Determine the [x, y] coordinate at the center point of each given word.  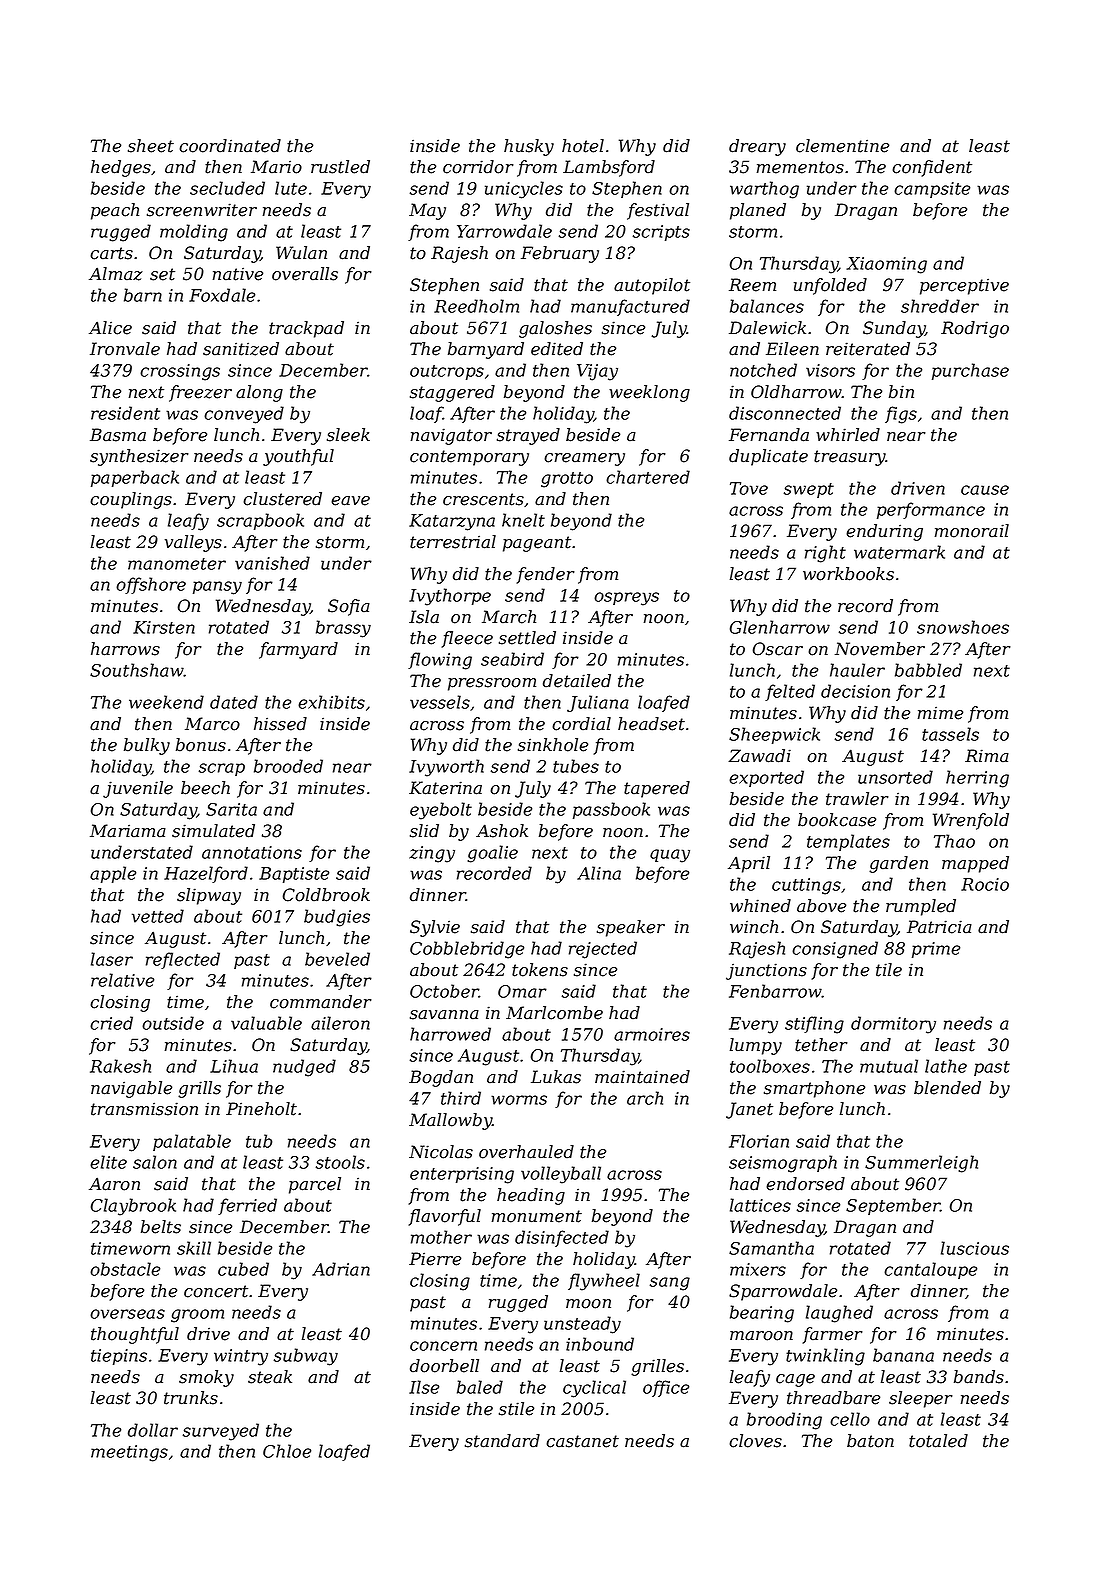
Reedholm [476, 306]
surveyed [221, 1432]
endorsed [805, 1184]
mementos [800, 167]
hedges [121, 168]
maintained [642, 1077]
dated [234, 702]
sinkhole [553, 745]
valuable [266, 1023]
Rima [987, 756]
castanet [582, 1441]
